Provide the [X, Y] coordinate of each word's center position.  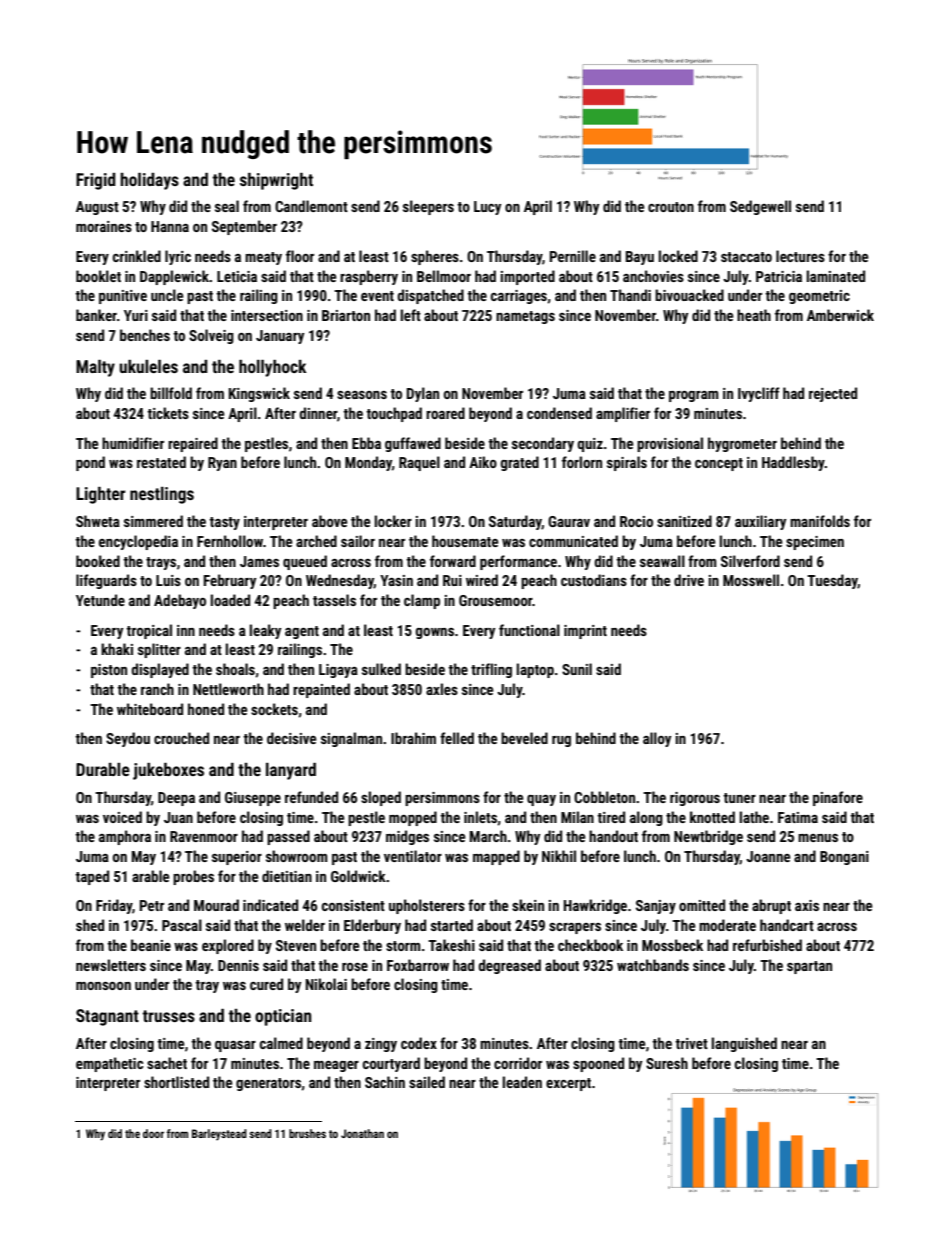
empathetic [109, 1064]
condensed [559, 413]
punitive [123, 297]
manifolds [820, 521]
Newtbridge [708, 837]
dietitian [287, 876]
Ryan [222, 464]
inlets [480, 817]
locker [393, 521]
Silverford [750, 561]
